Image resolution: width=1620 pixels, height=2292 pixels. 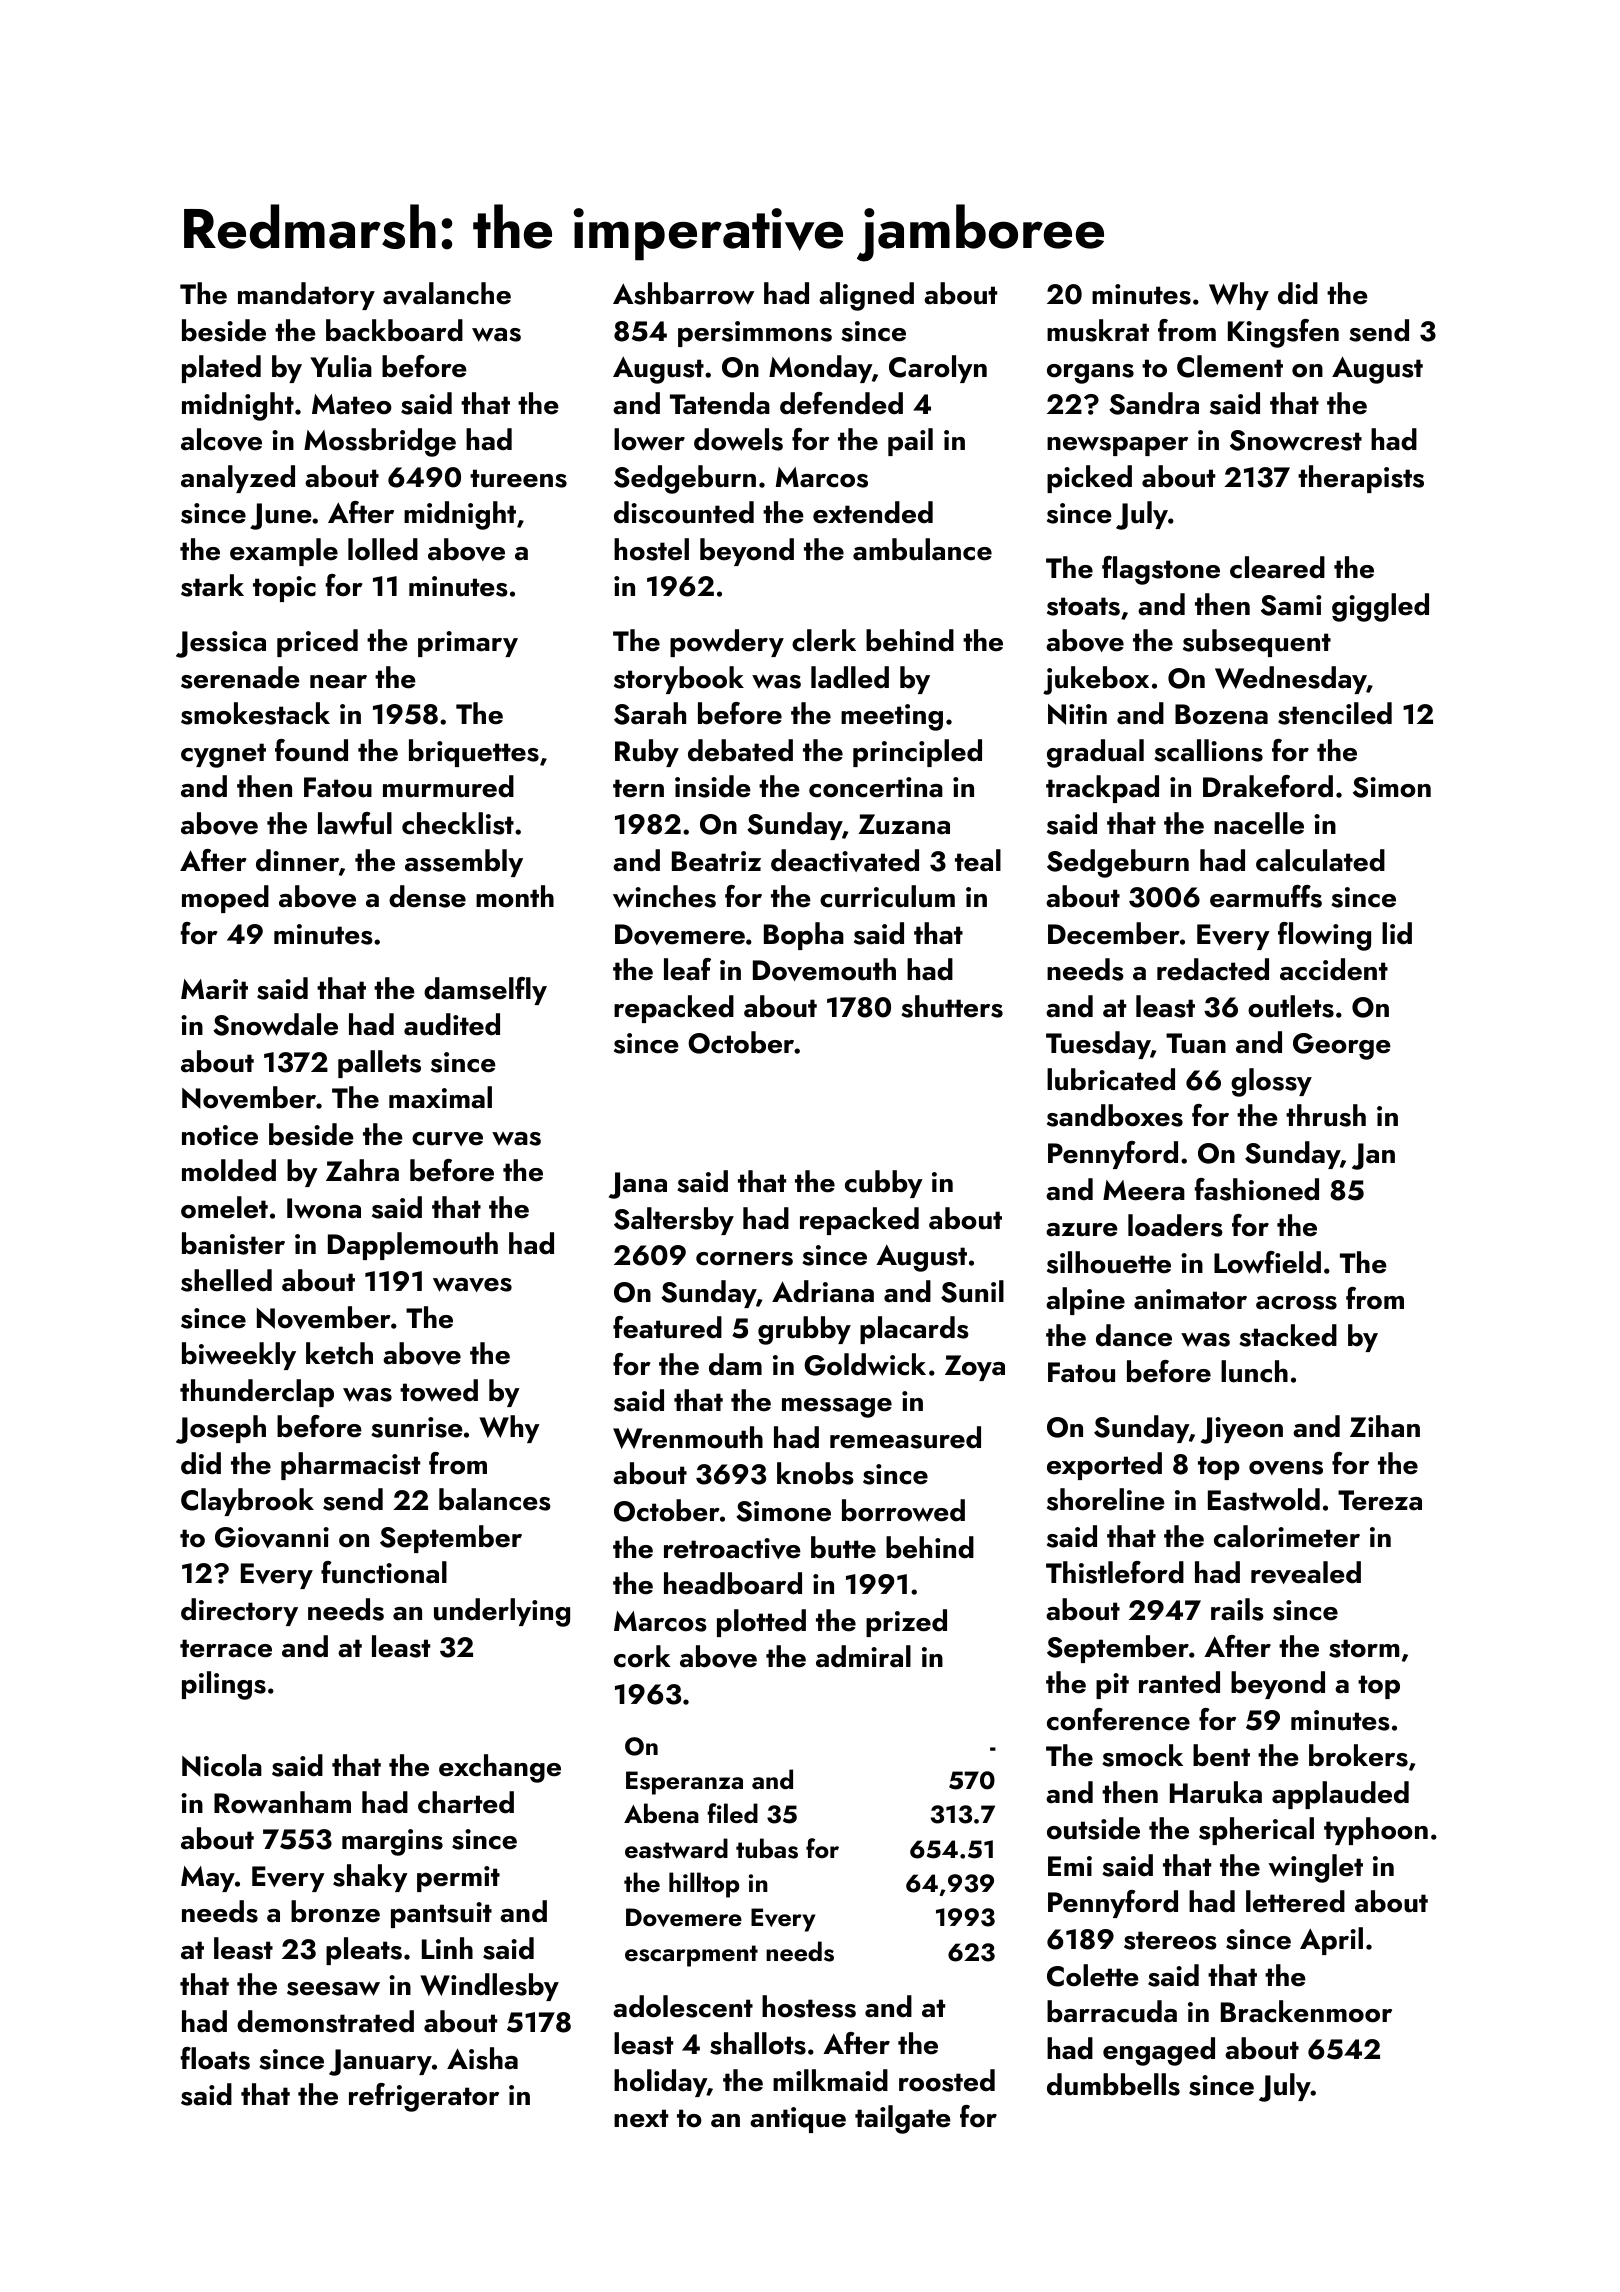 What do you see at coordinates (1283, 333) in the document?
I see `Kingsfen` at bounding box center [1283, 333].
